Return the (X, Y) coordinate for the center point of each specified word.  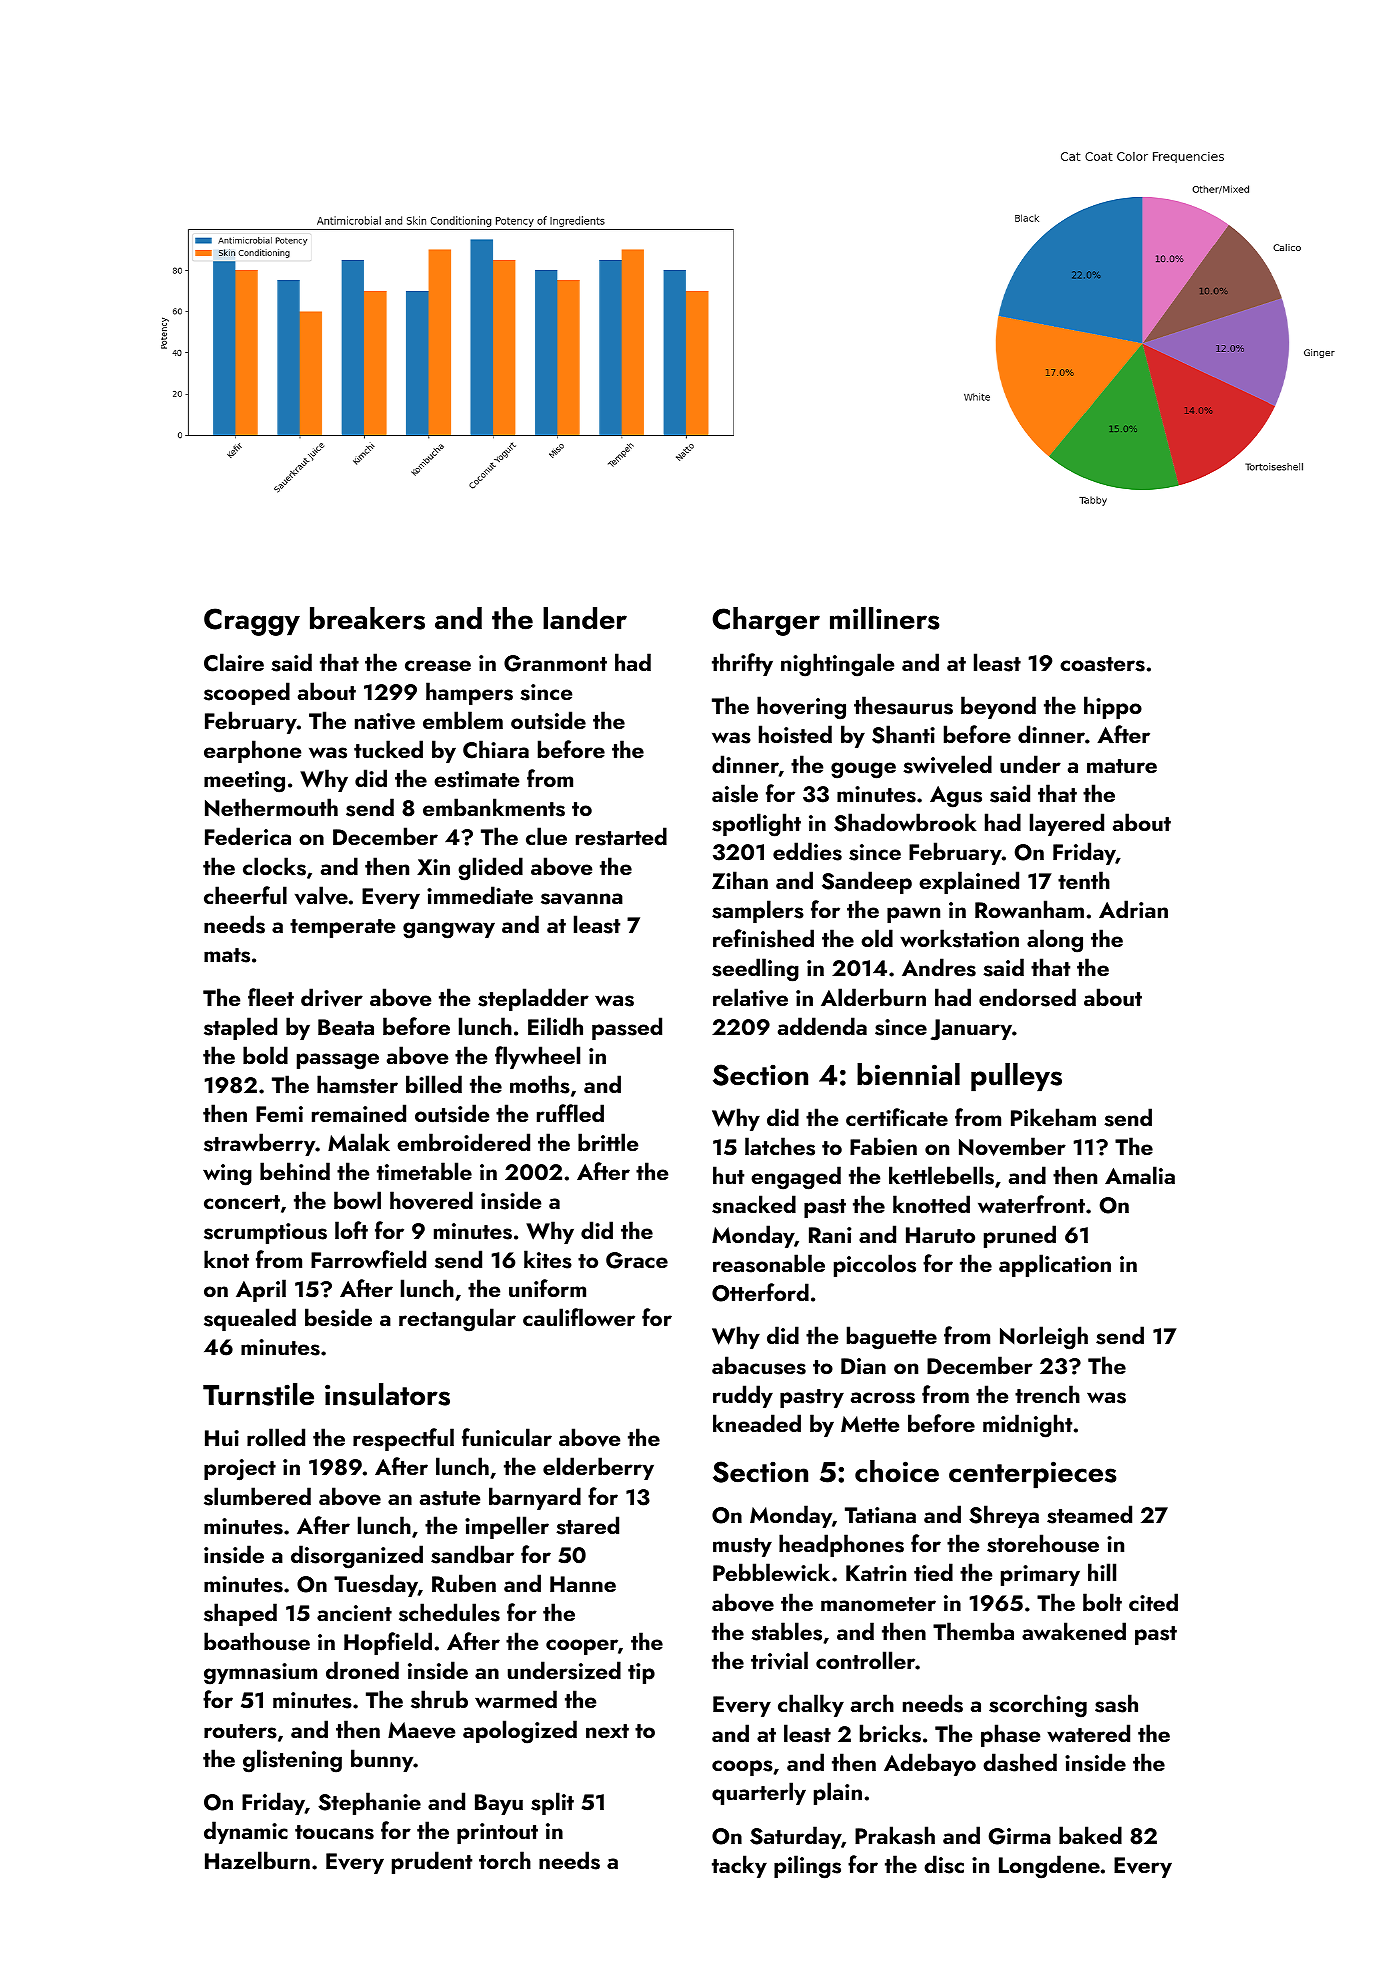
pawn (913, 915)
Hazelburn (257, 1860)
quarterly (759, 1793)
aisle (735, 793)
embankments (494, 807)
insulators (387, 1394)
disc (944, 1864)
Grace (637, 1260)
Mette (870, 1424)
